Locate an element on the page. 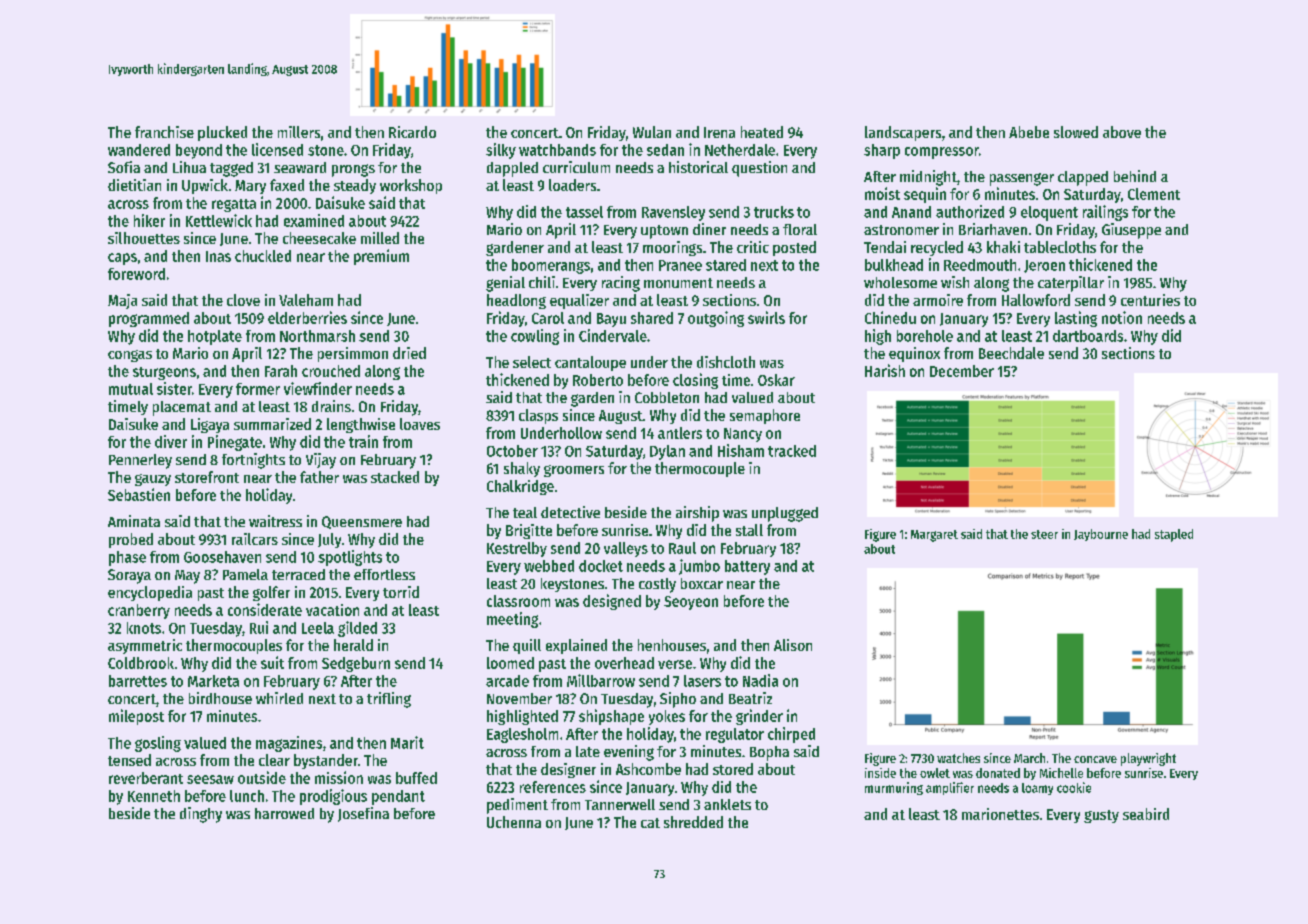 The height and width of the document is (924, 1308). Sebastien is located at coordinates (139, 494).
